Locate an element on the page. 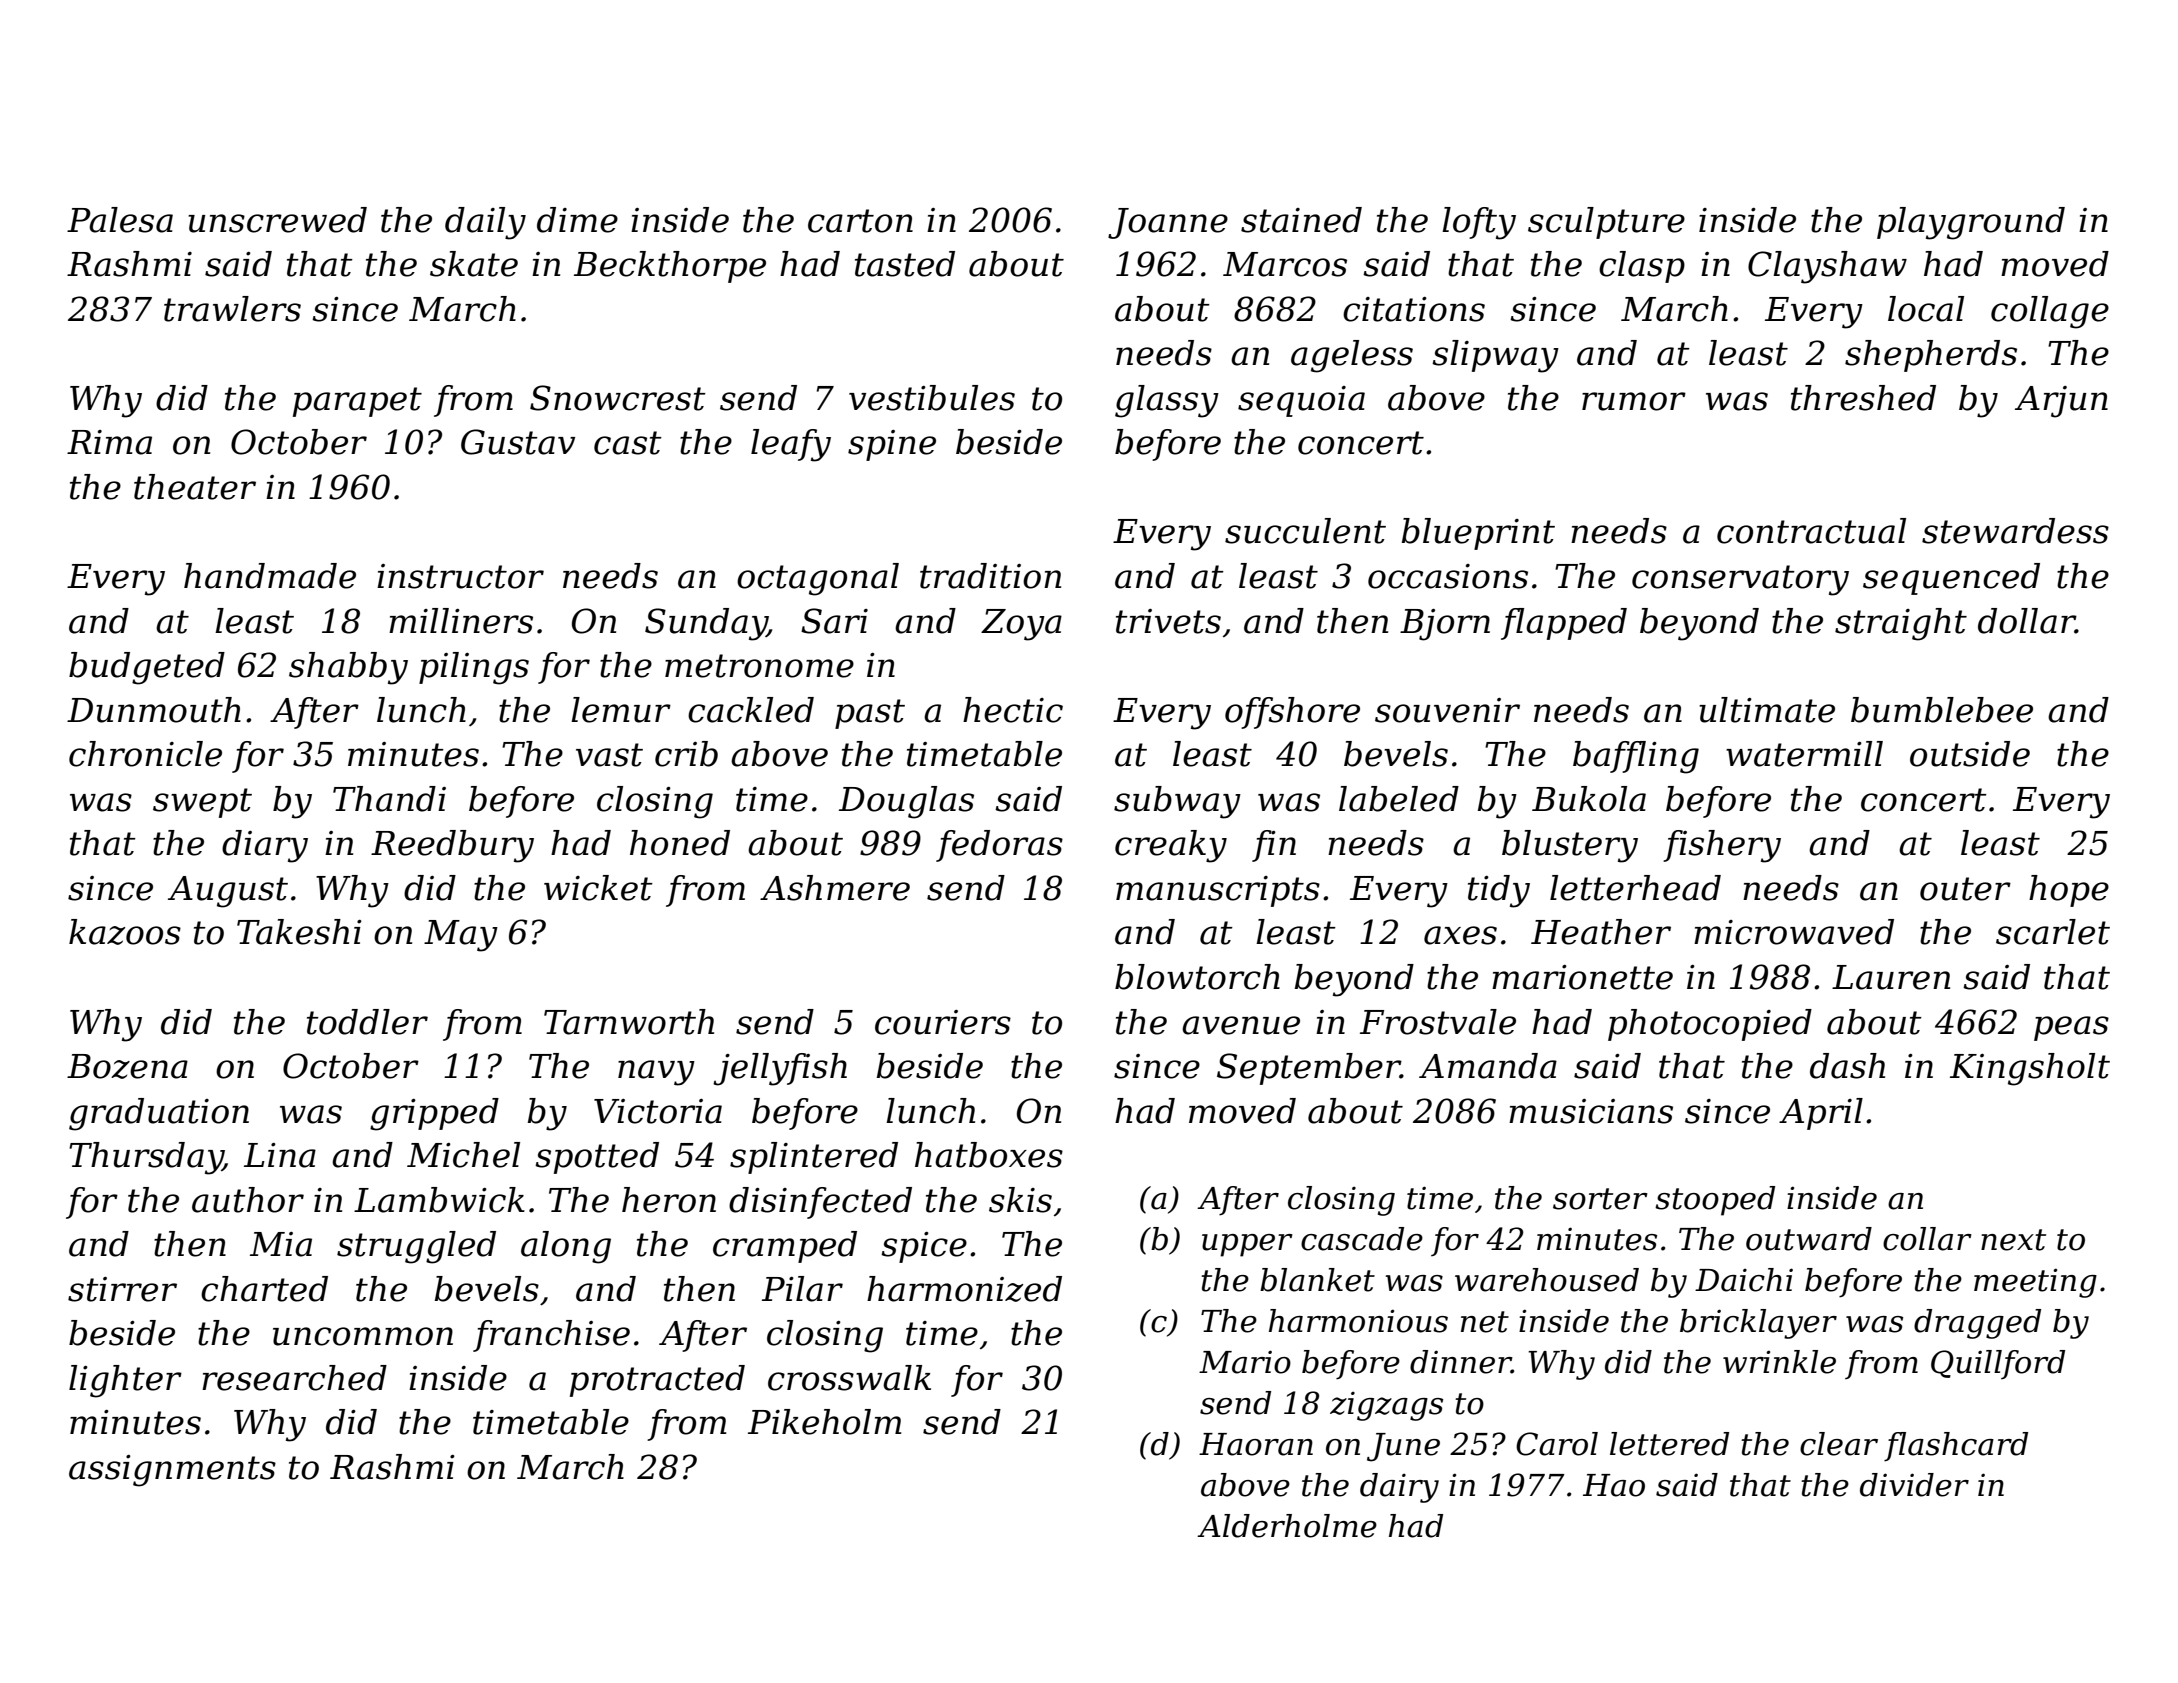 The image size is (2178, 1683). outer is located at coordinates (1965, 889).
